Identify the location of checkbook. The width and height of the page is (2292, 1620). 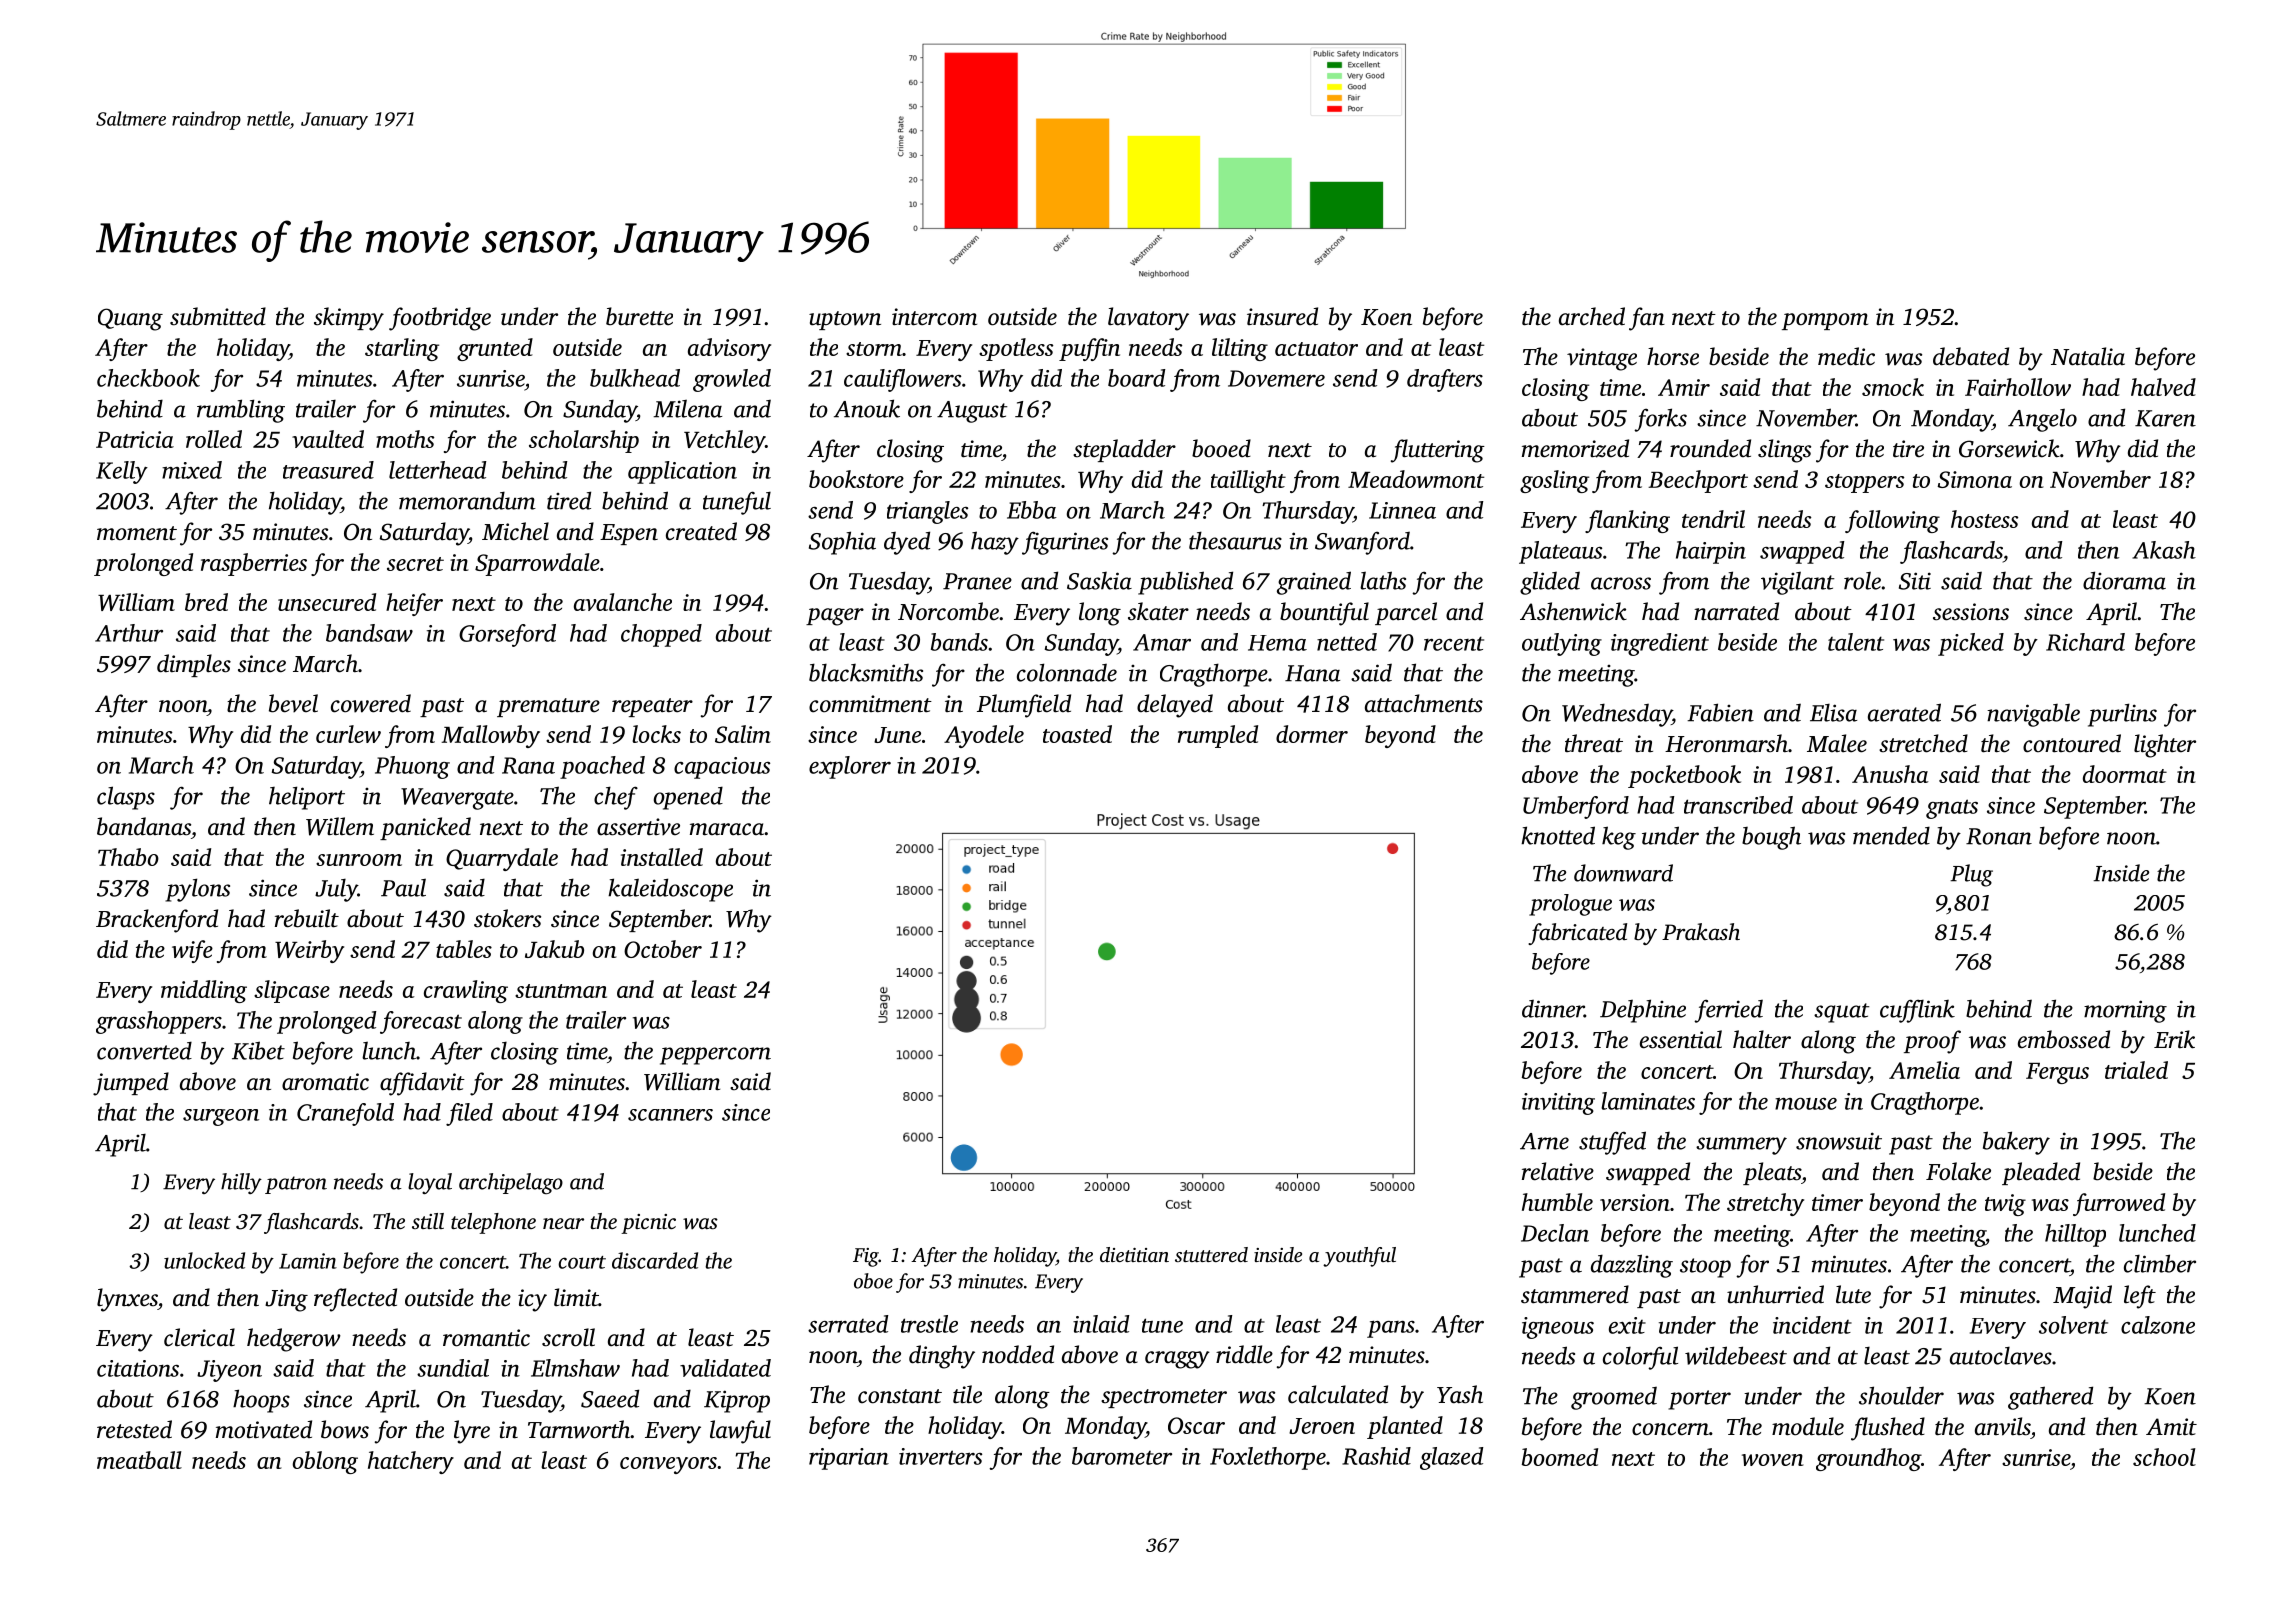
(148, 378).
